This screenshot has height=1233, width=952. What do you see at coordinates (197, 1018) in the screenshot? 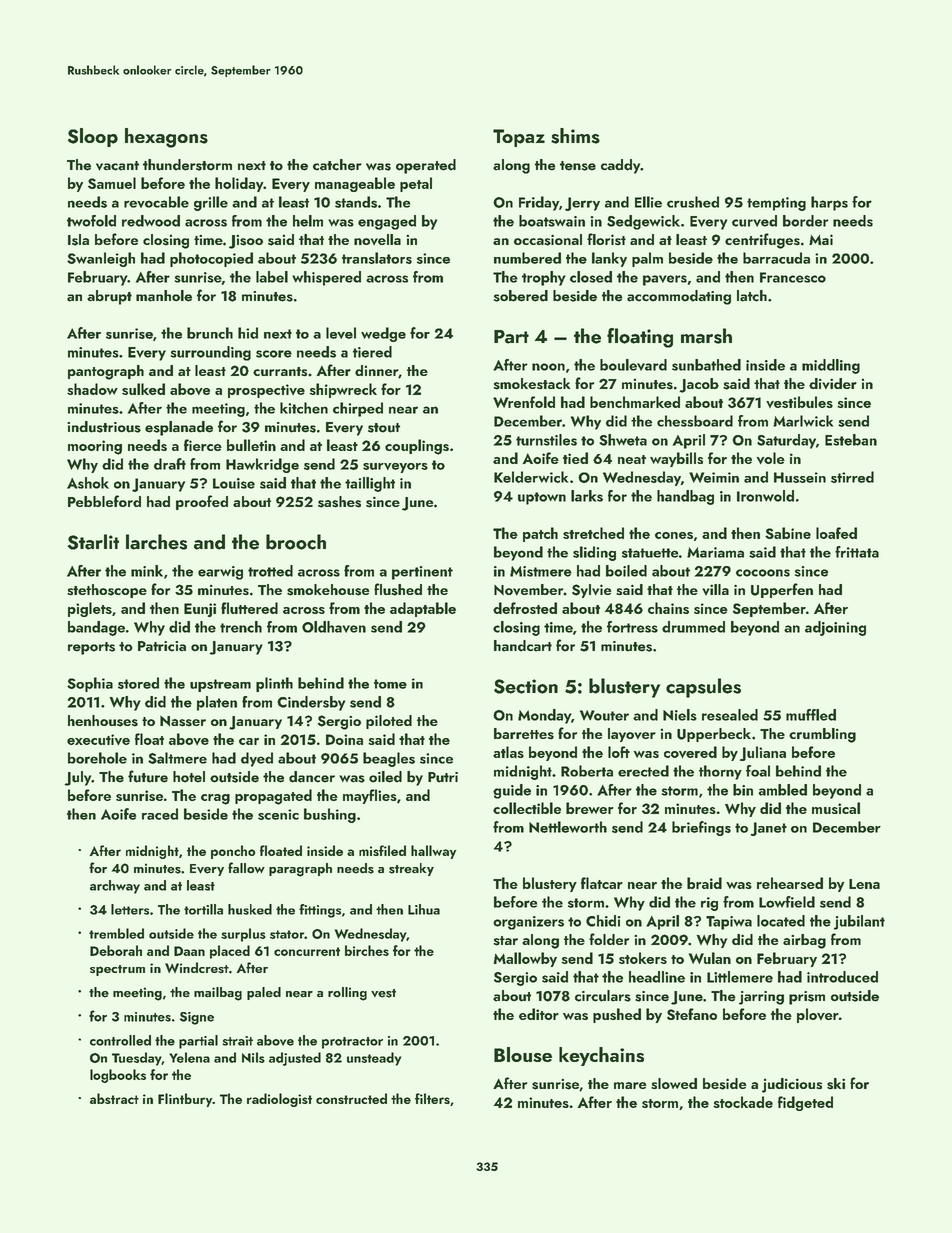
I see `Signe` at bounding box center [197, 1018].
